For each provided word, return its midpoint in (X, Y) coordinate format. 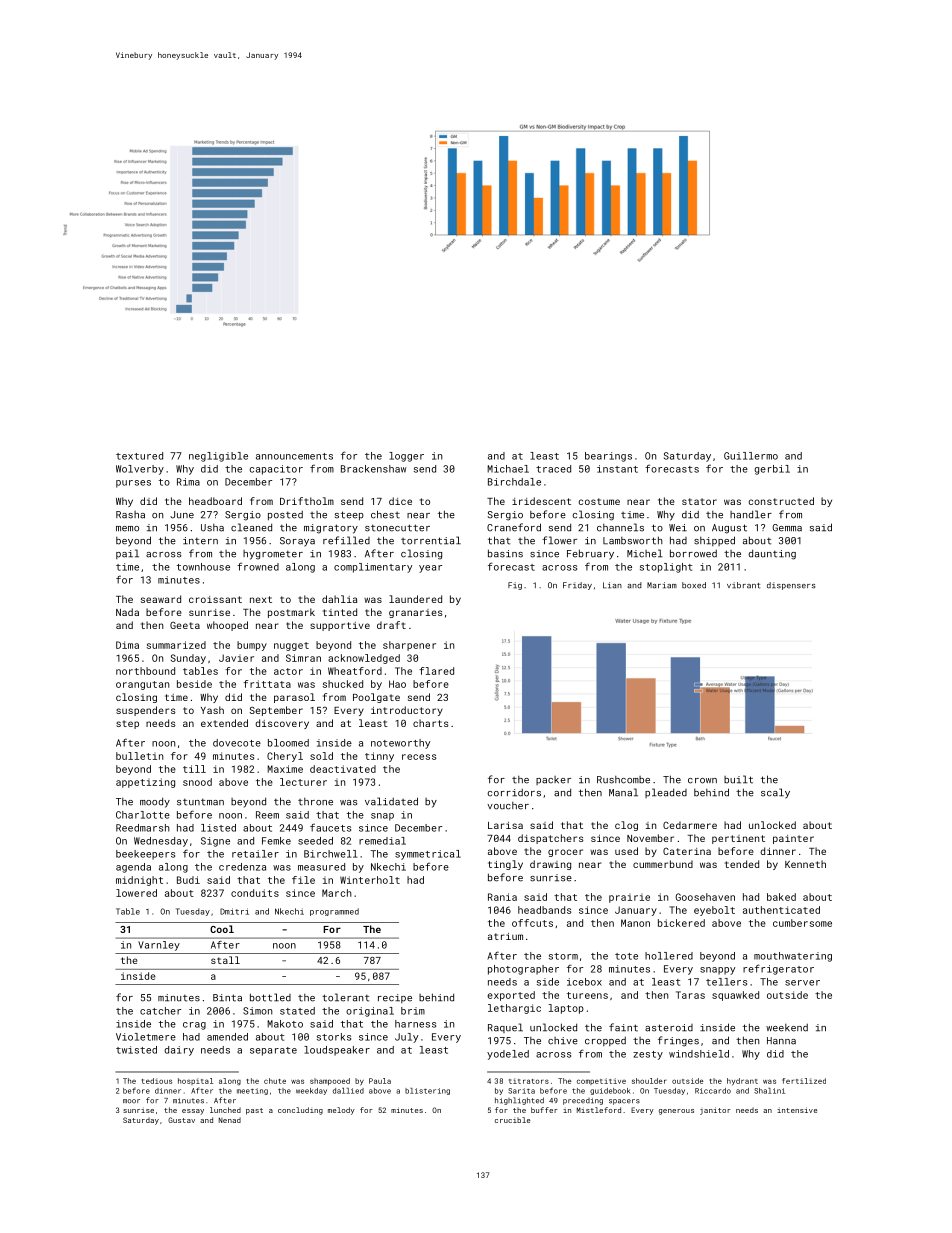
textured (139, 456)
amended (227, 1037)
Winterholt (370, 880)
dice (400, 501)
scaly (775, 793)
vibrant (743, 585)
